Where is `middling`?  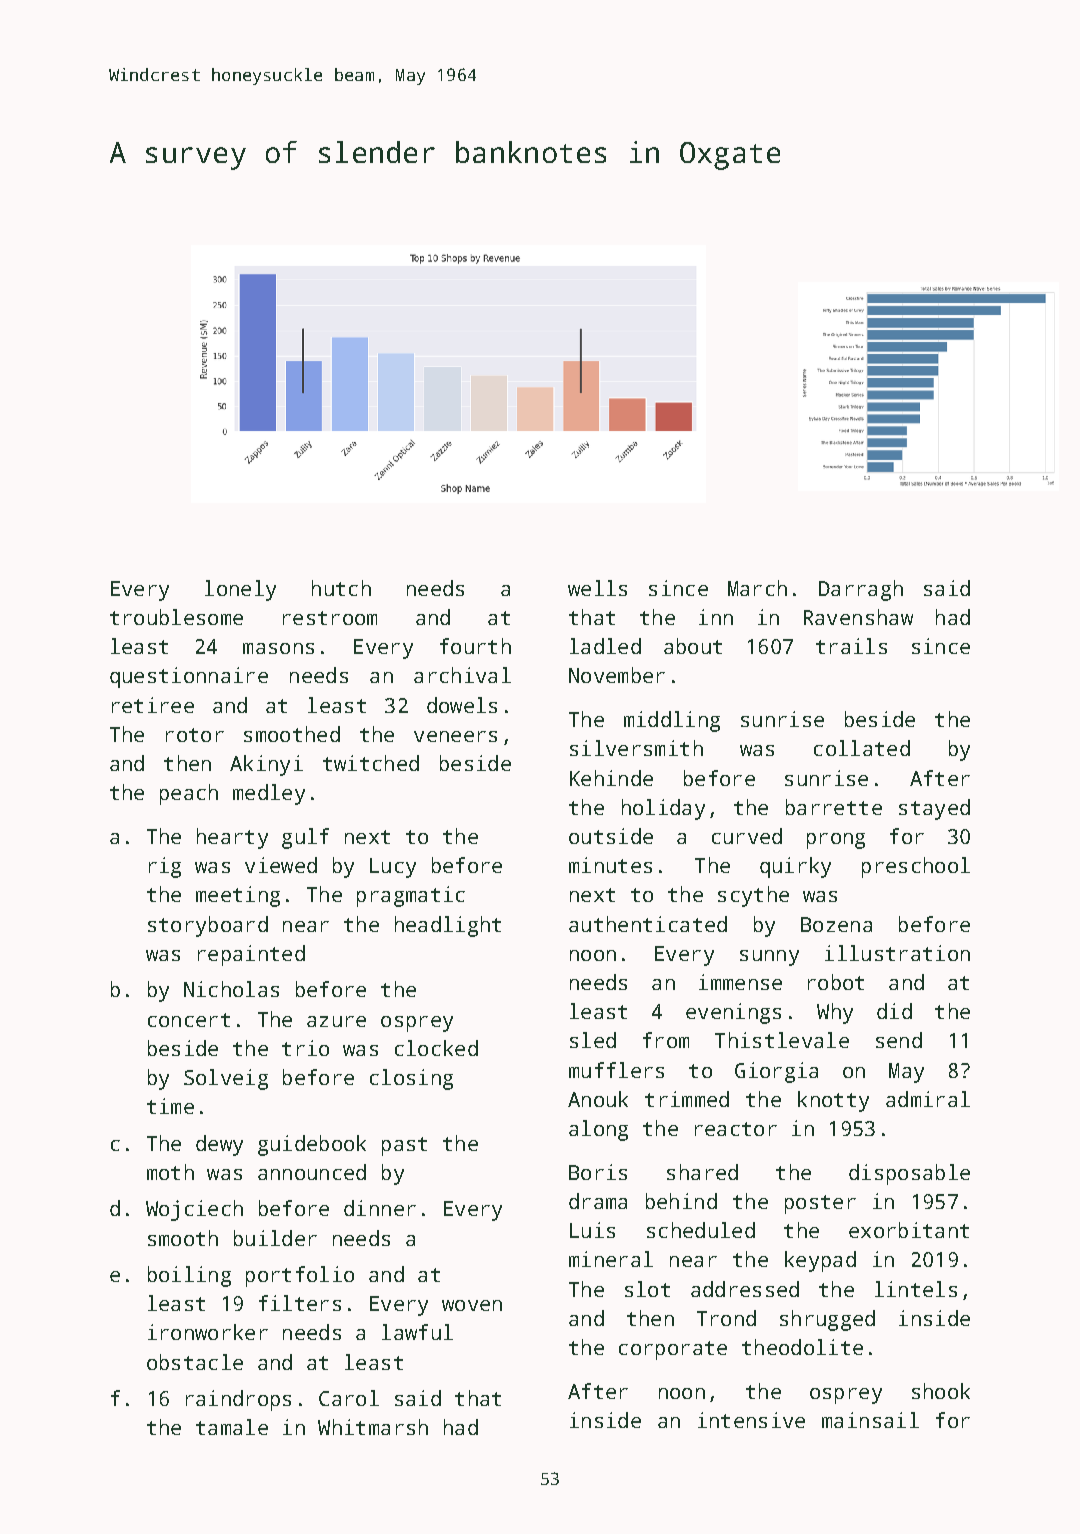
middling is located at coordinates (672, 721).
